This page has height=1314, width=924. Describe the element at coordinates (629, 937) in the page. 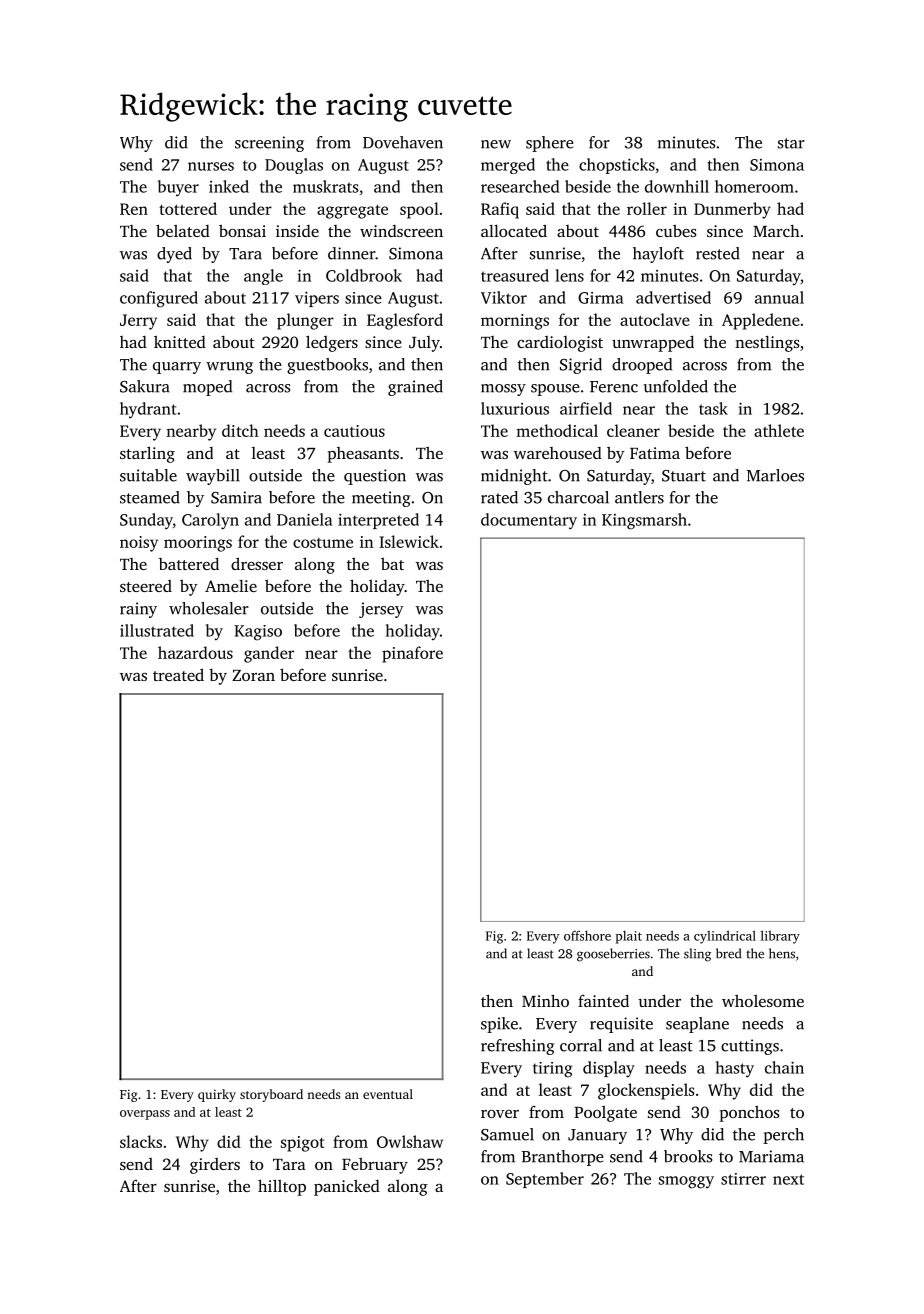

I see `plait` at that location.
